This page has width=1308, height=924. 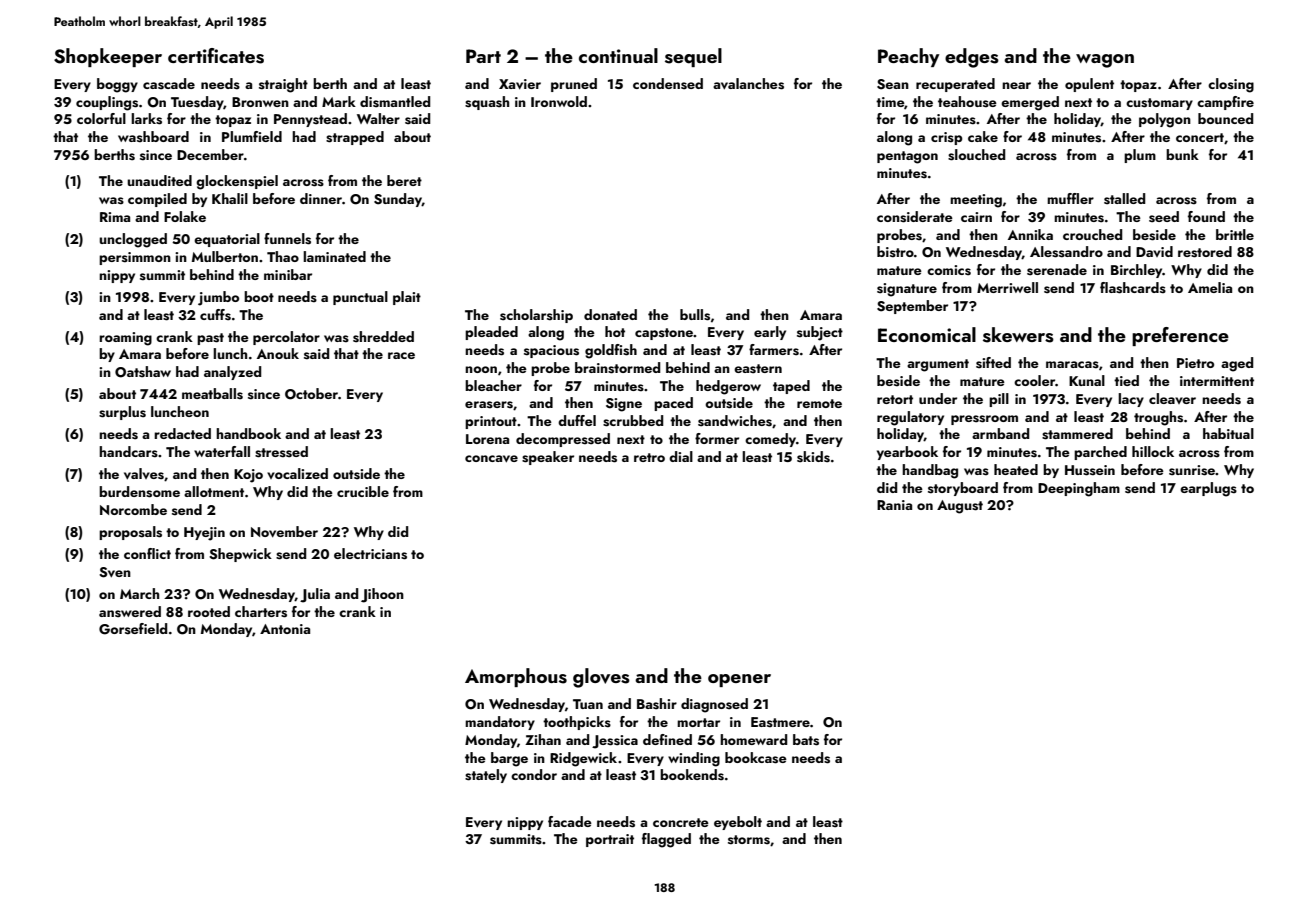 I want to click on Shopkeeper, so click(x=108, y=57).
